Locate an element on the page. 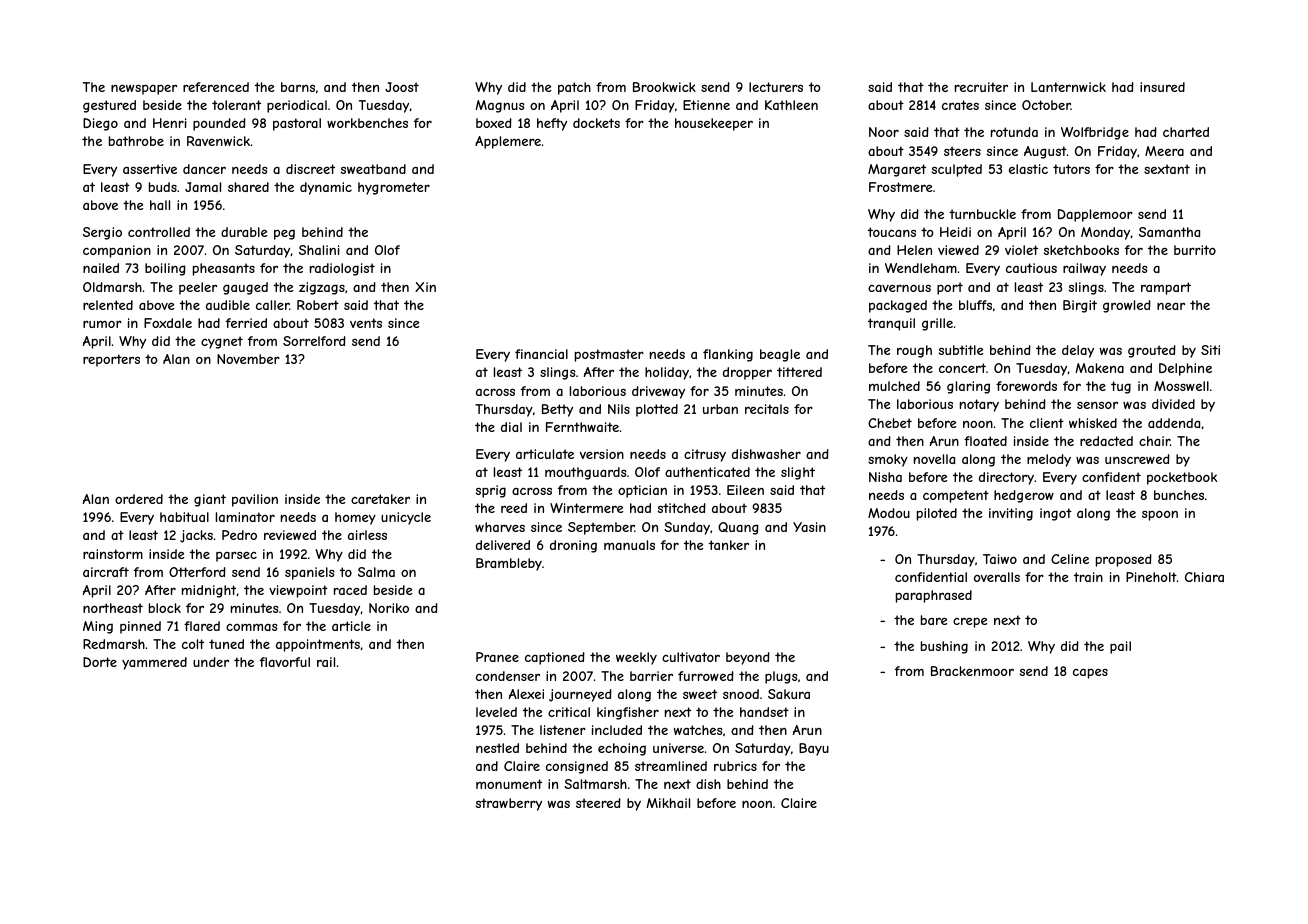  strawberry is located at coordinates (509, 804).
